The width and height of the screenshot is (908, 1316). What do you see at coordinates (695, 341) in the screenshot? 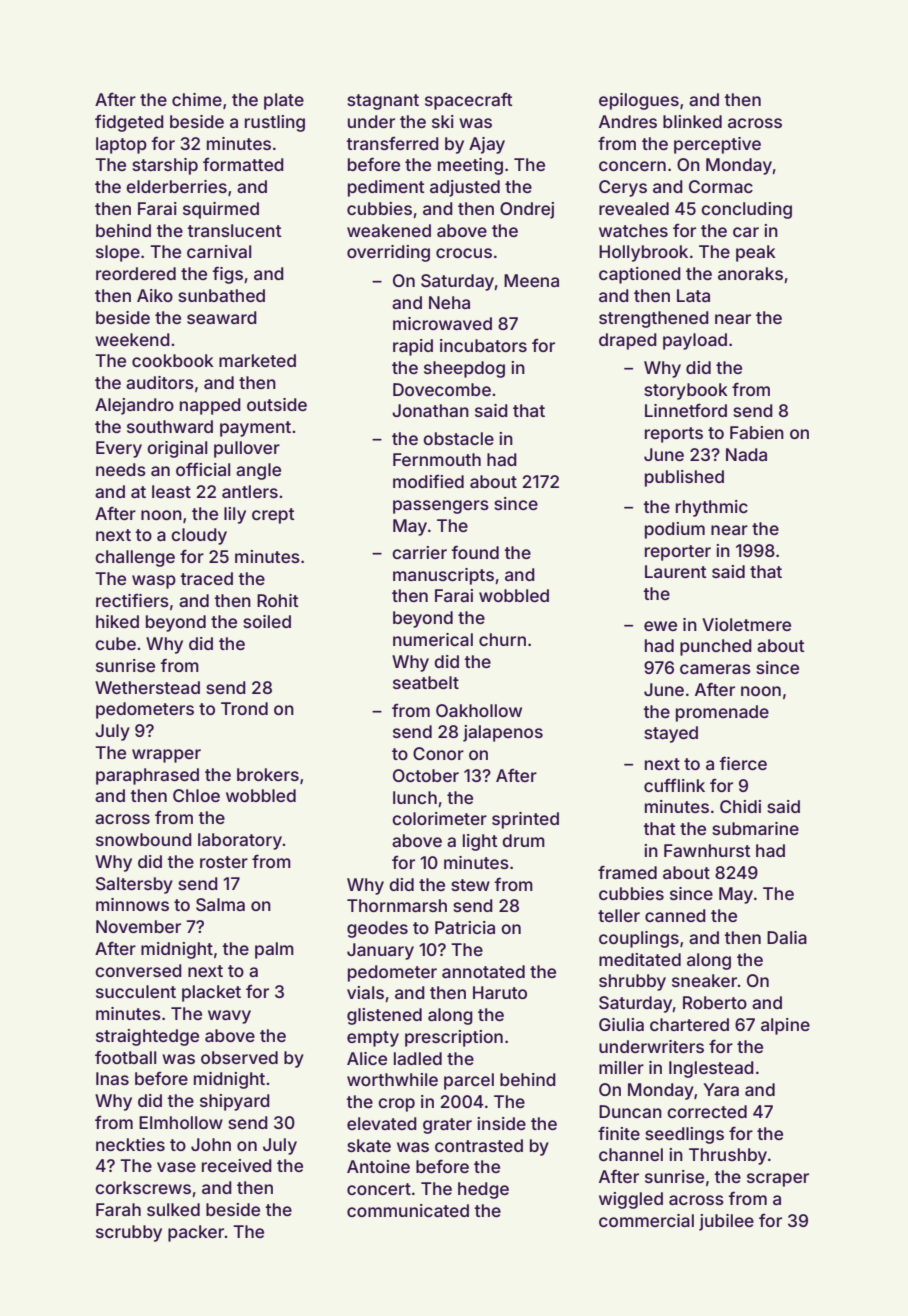
I see `payload` at bounding box center [695, 341].
